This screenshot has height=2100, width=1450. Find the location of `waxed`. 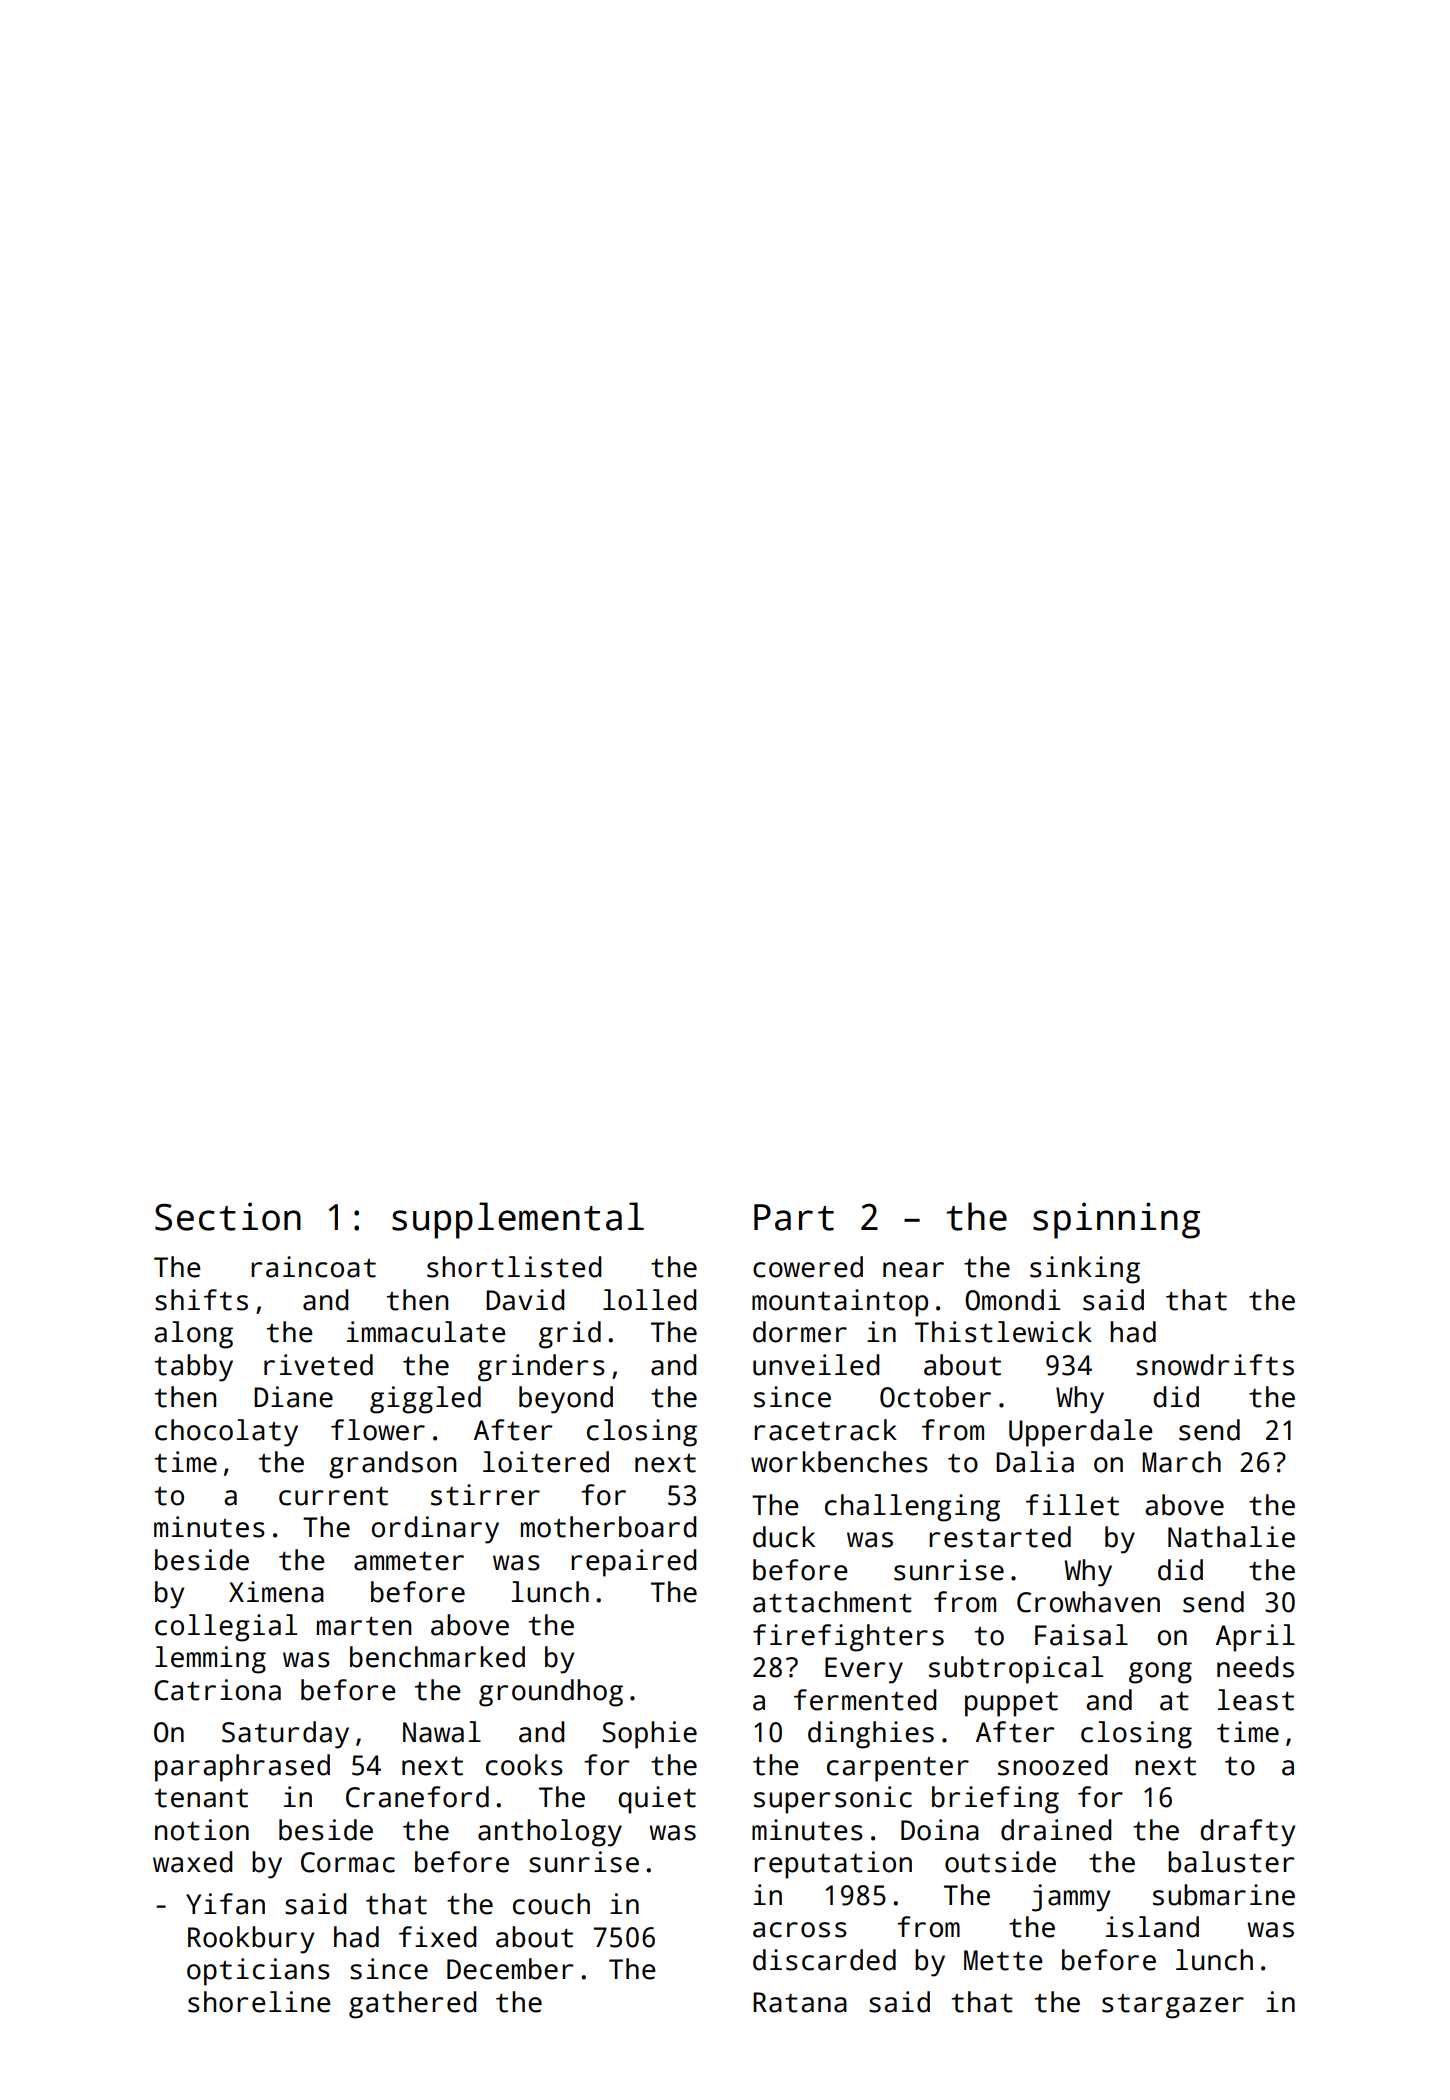

waxed is located at coordinates (192, 1862).
